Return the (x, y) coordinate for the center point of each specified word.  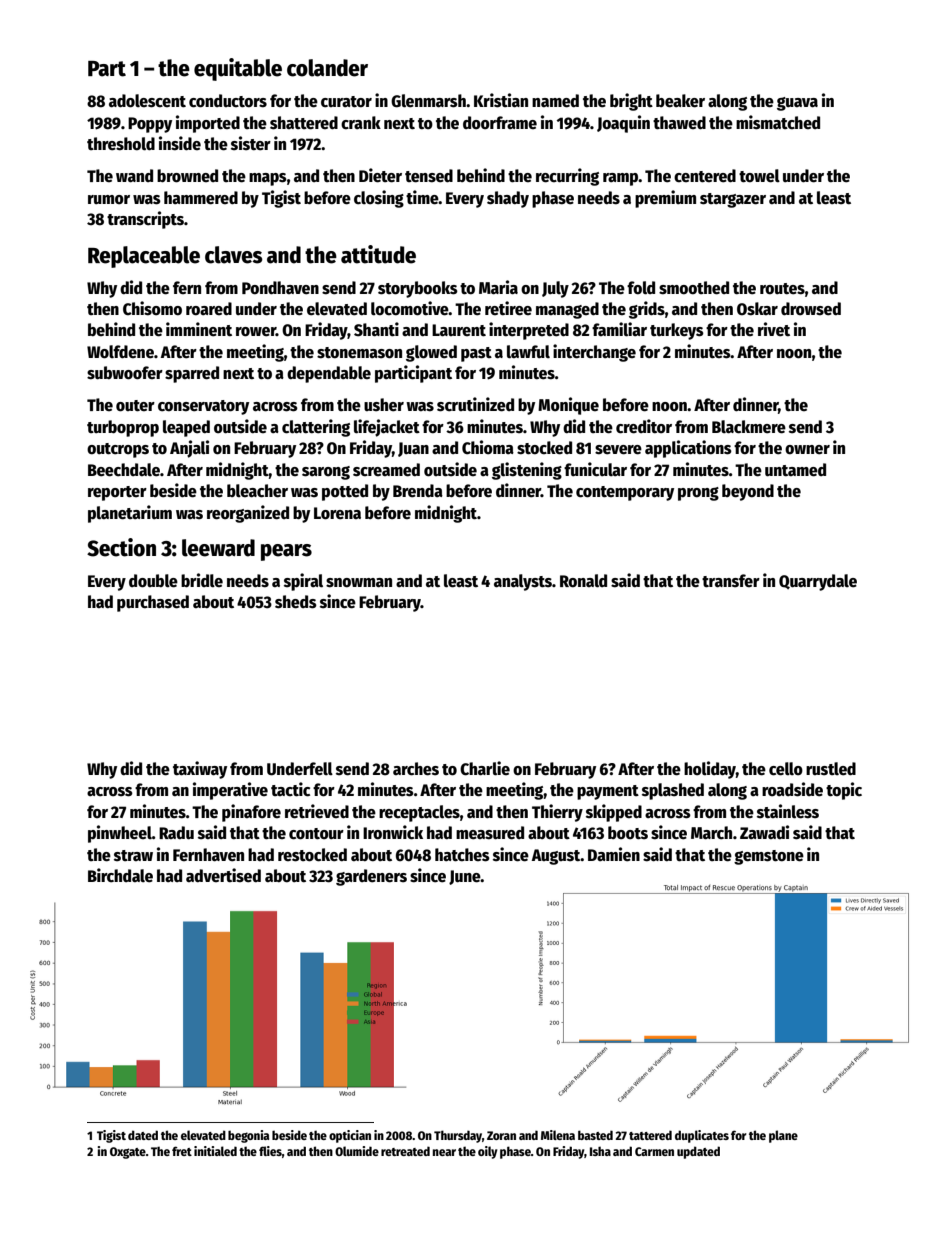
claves (234, 255)
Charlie (485, 768)
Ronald (583, 581)
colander (327, 68)
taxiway (200, 770)
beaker (680, 101)
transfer (731, 581)
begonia (248, 1136)
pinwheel (120, 834)
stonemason (359, 353)
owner (807, 450)
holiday (710, 770)
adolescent (147, 101)
